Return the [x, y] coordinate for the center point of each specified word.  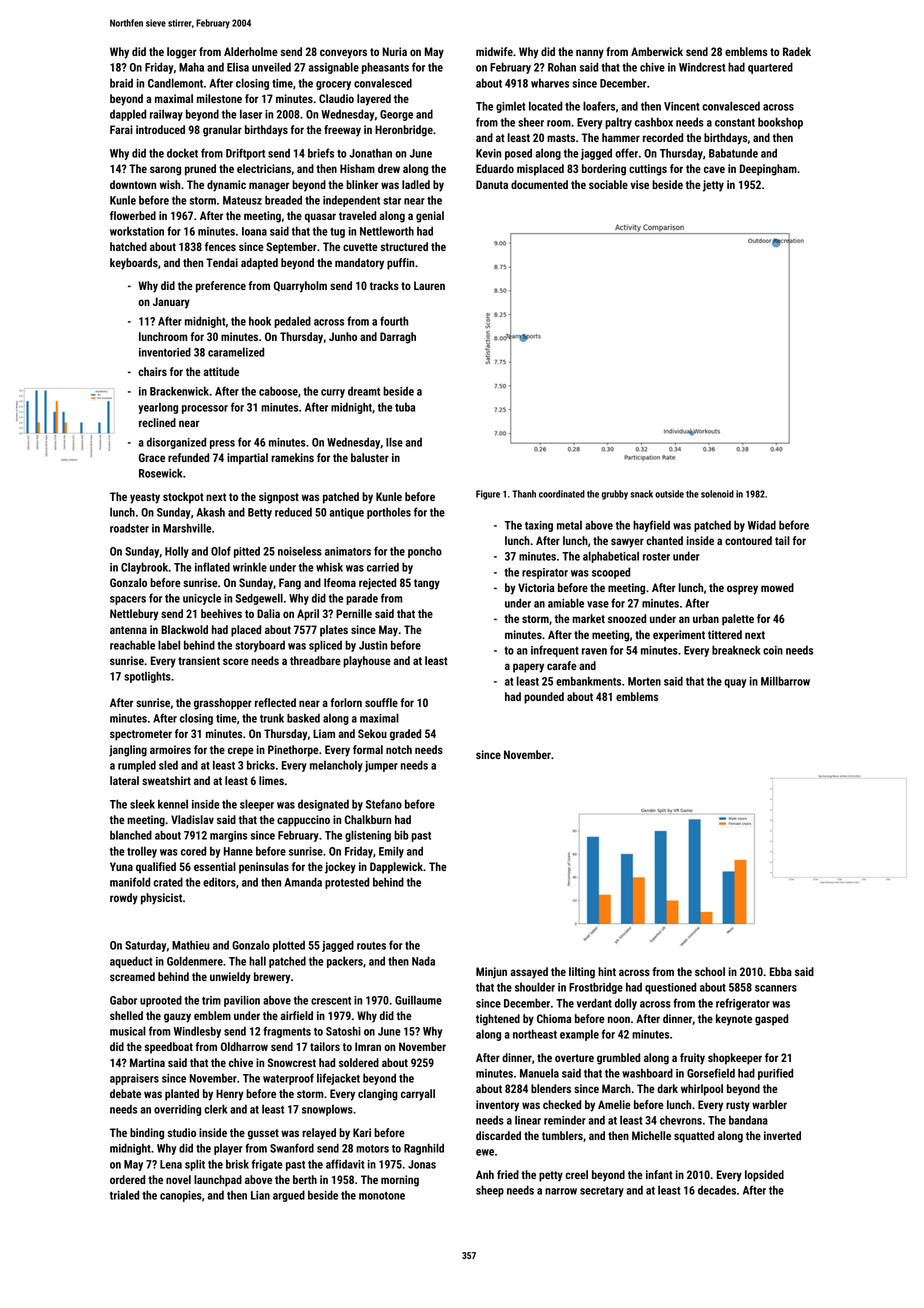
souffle [381, 702]
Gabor [123, 1000]
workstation [137, 231]
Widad [762, 525]
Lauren [429, 285]
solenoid [717, 494]
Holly [177, 552]
